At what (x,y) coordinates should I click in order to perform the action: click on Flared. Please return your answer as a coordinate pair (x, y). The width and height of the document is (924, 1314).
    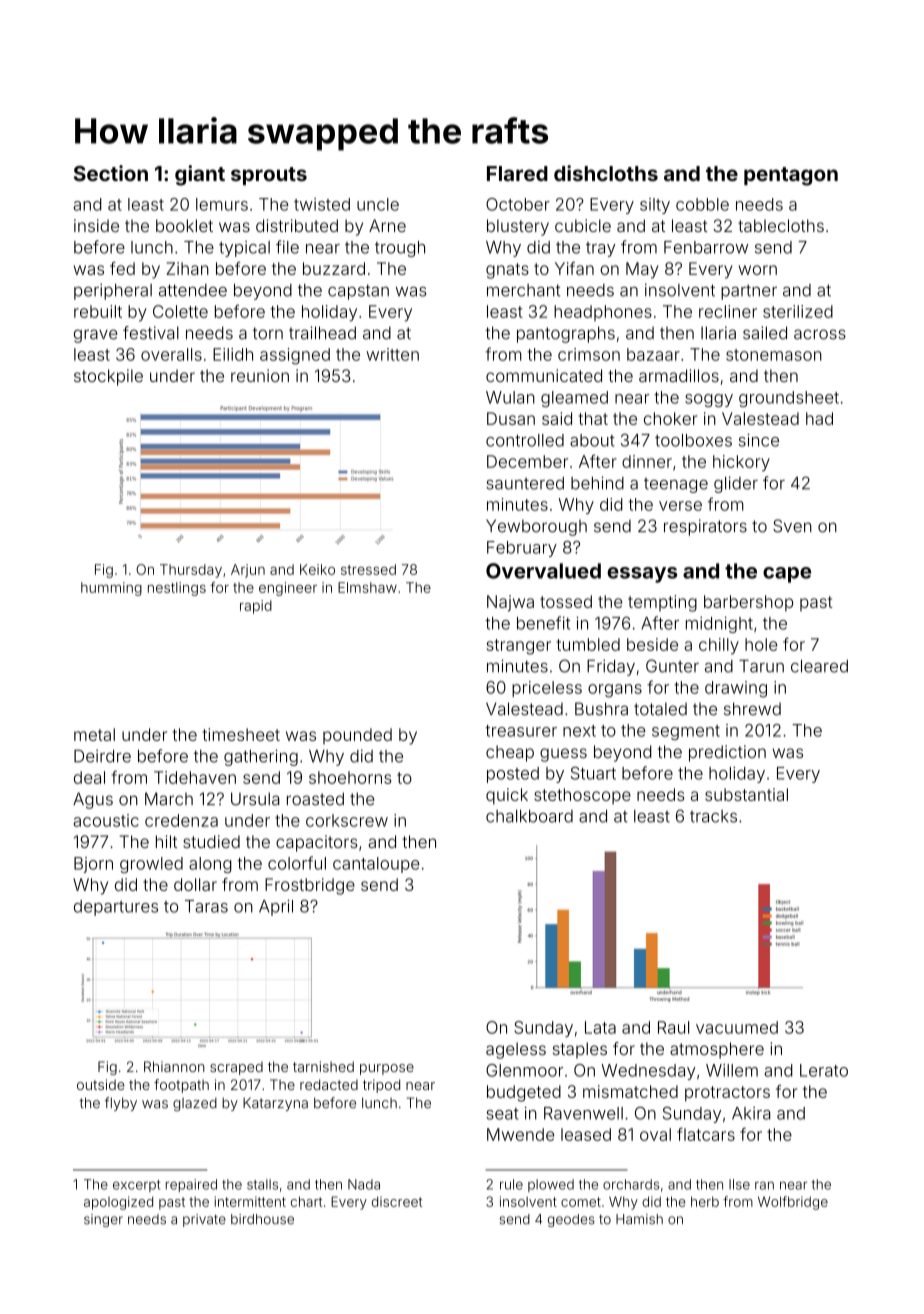
    Looking at the image, I should click on (517, 173).
